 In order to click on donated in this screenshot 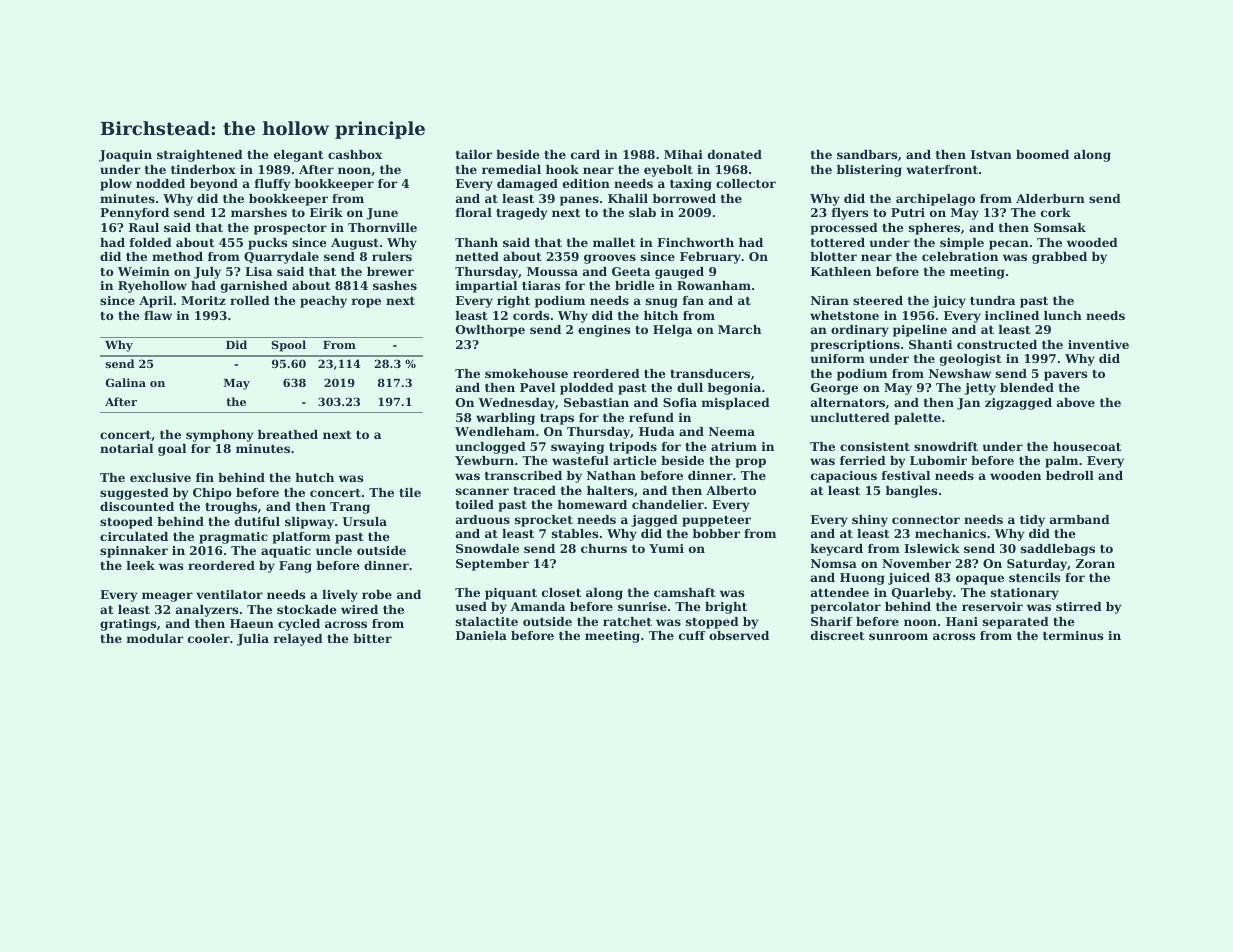, I will do `click(735, 154)`.
